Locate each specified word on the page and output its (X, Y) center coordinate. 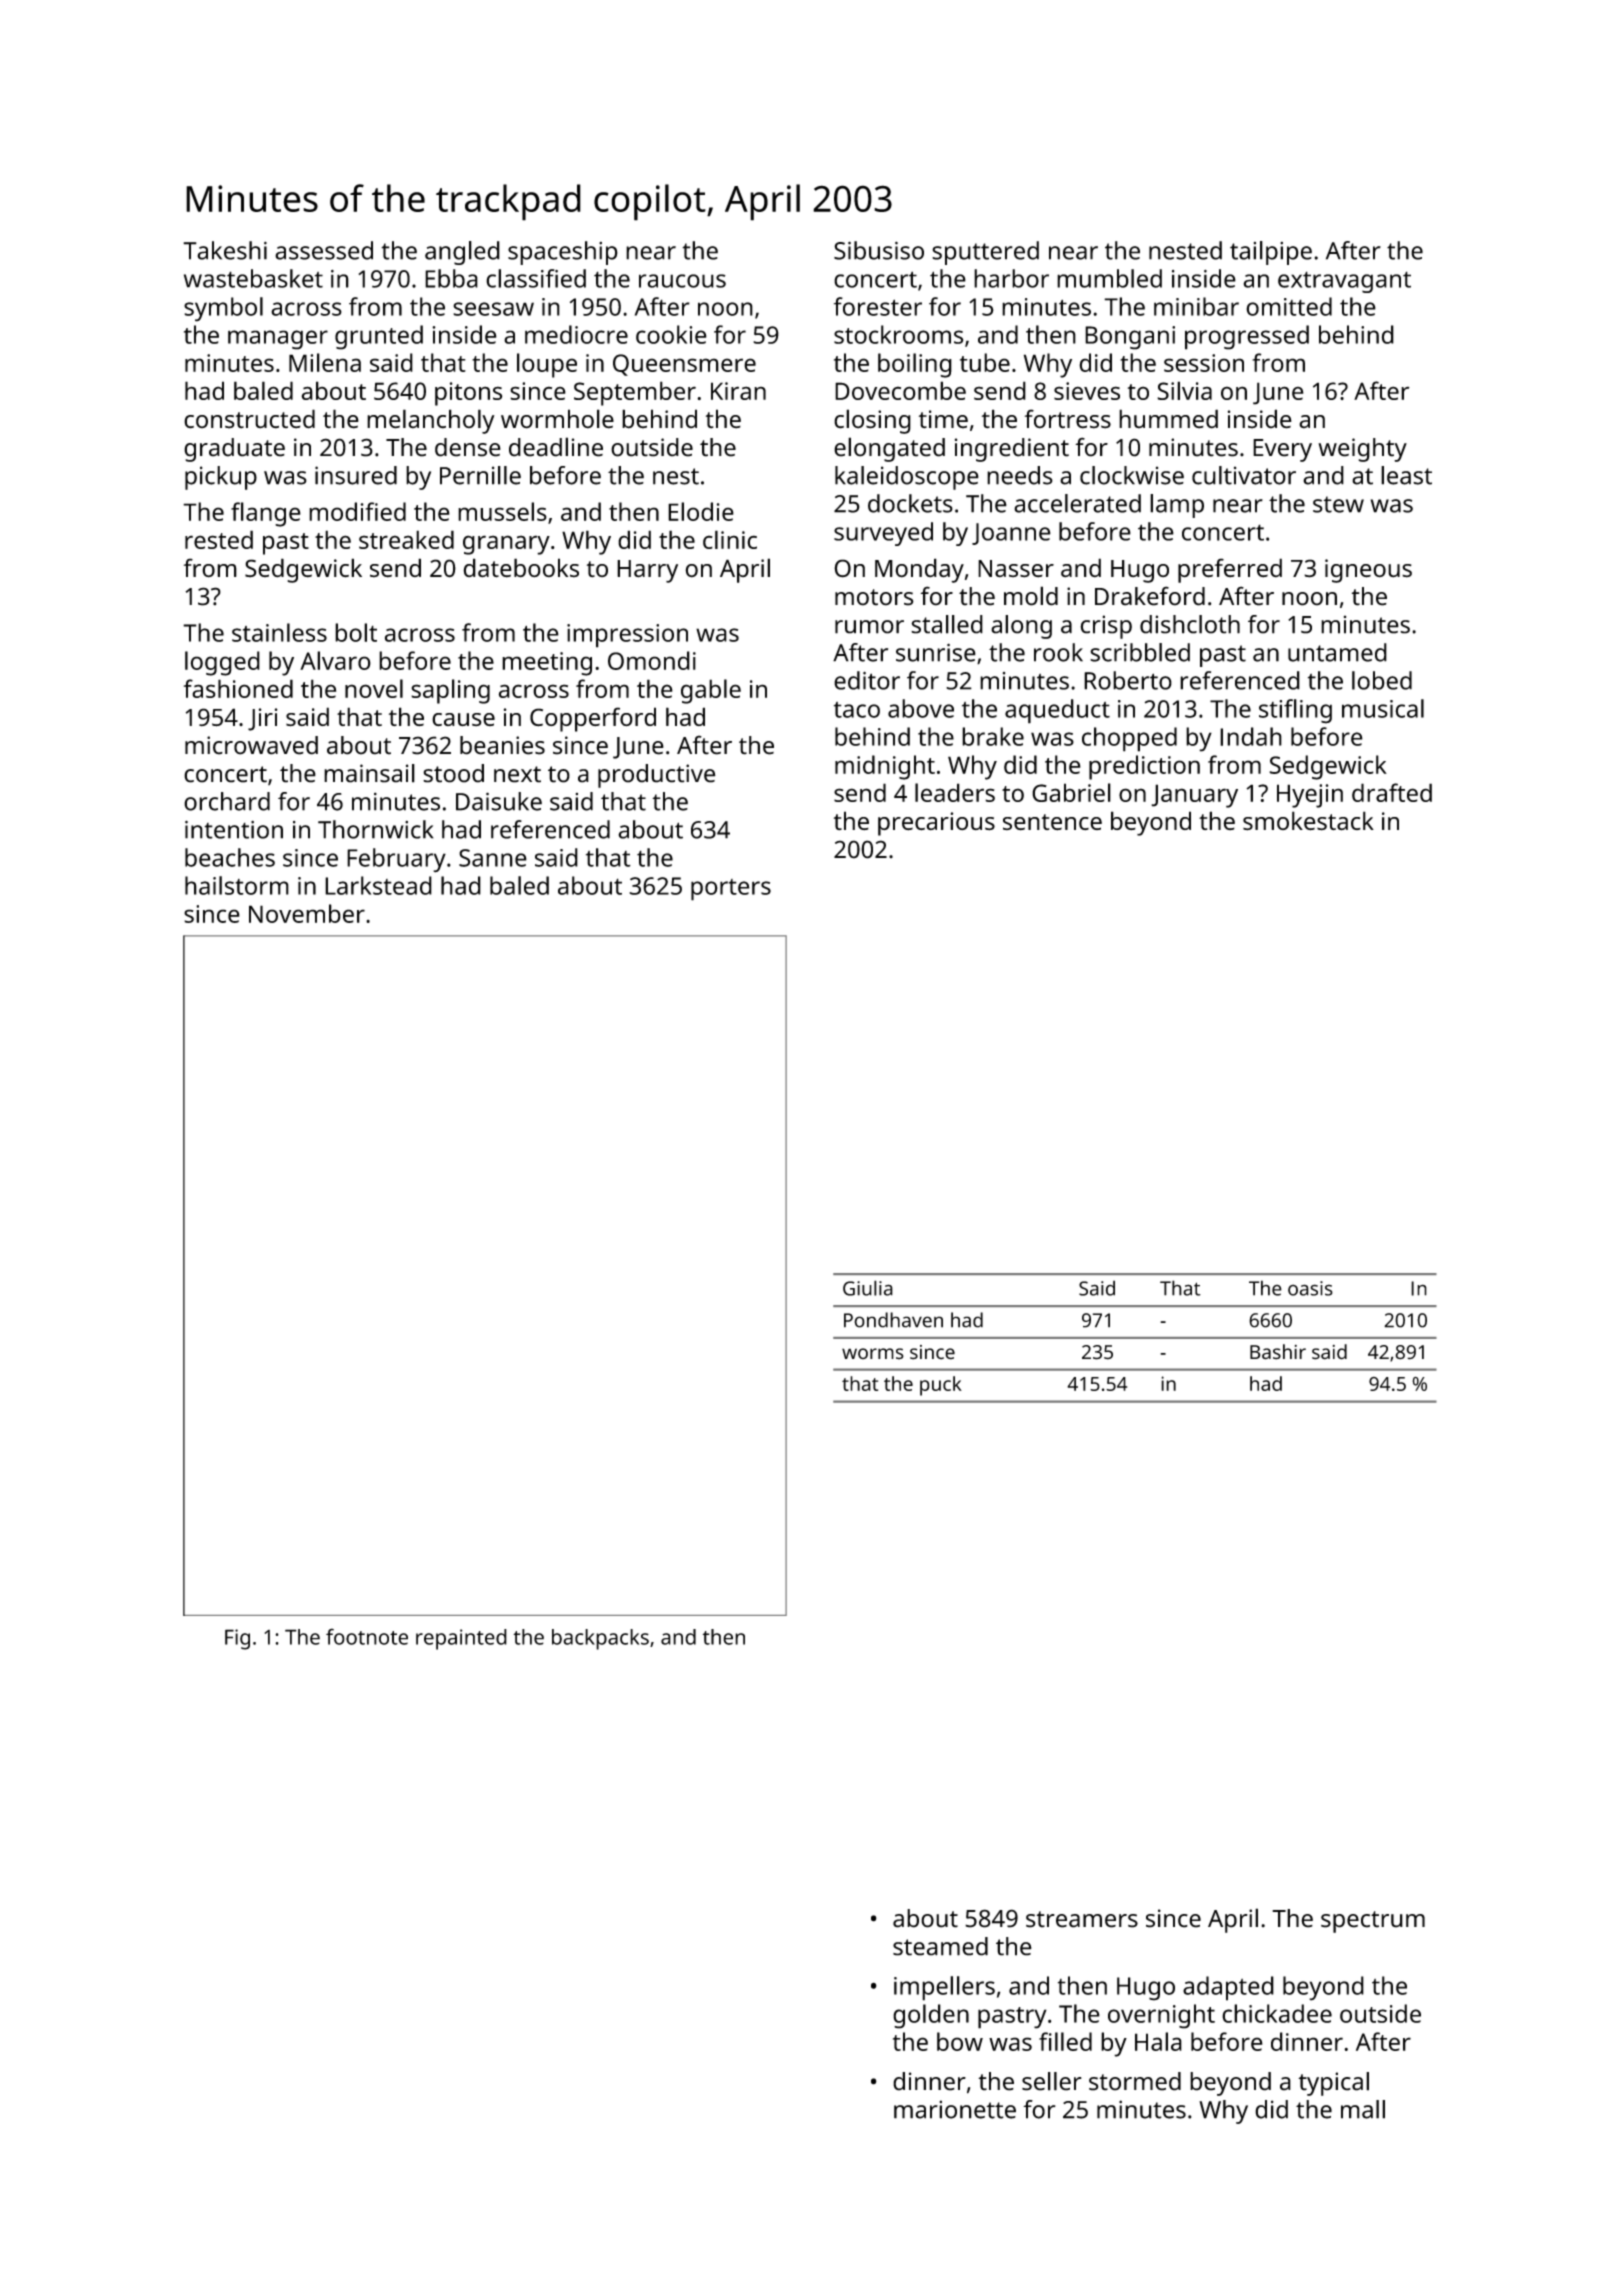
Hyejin (1310, 796)
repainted (461, 1639)
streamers (1082, 1919)
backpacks (600, 1639)
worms (873, 1354)
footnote (367, 1636)
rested (219, 539)
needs (1020, 475)
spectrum (1373, 1922)
